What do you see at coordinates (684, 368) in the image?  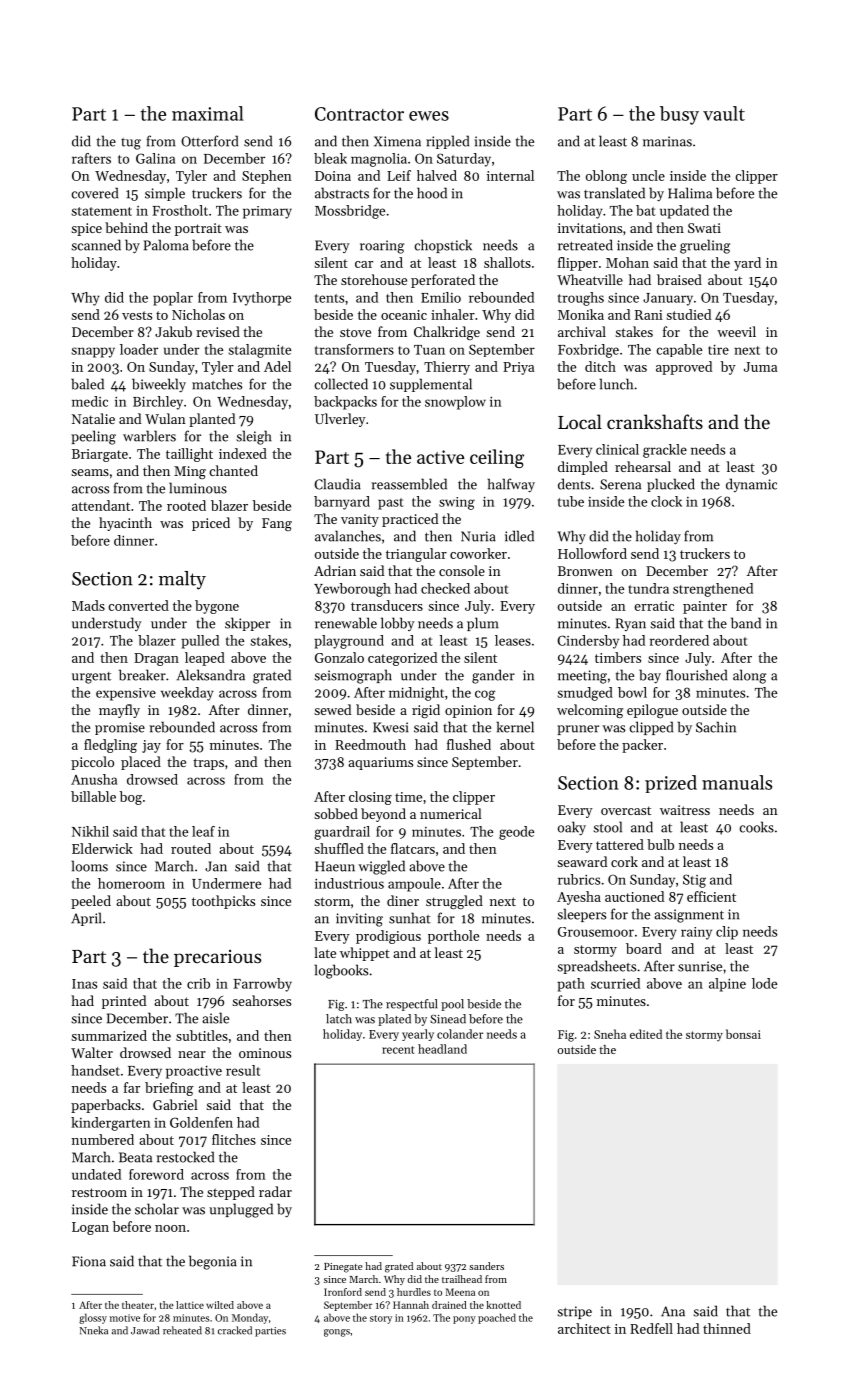 I see `approved` at bounding box center [684, 368].
